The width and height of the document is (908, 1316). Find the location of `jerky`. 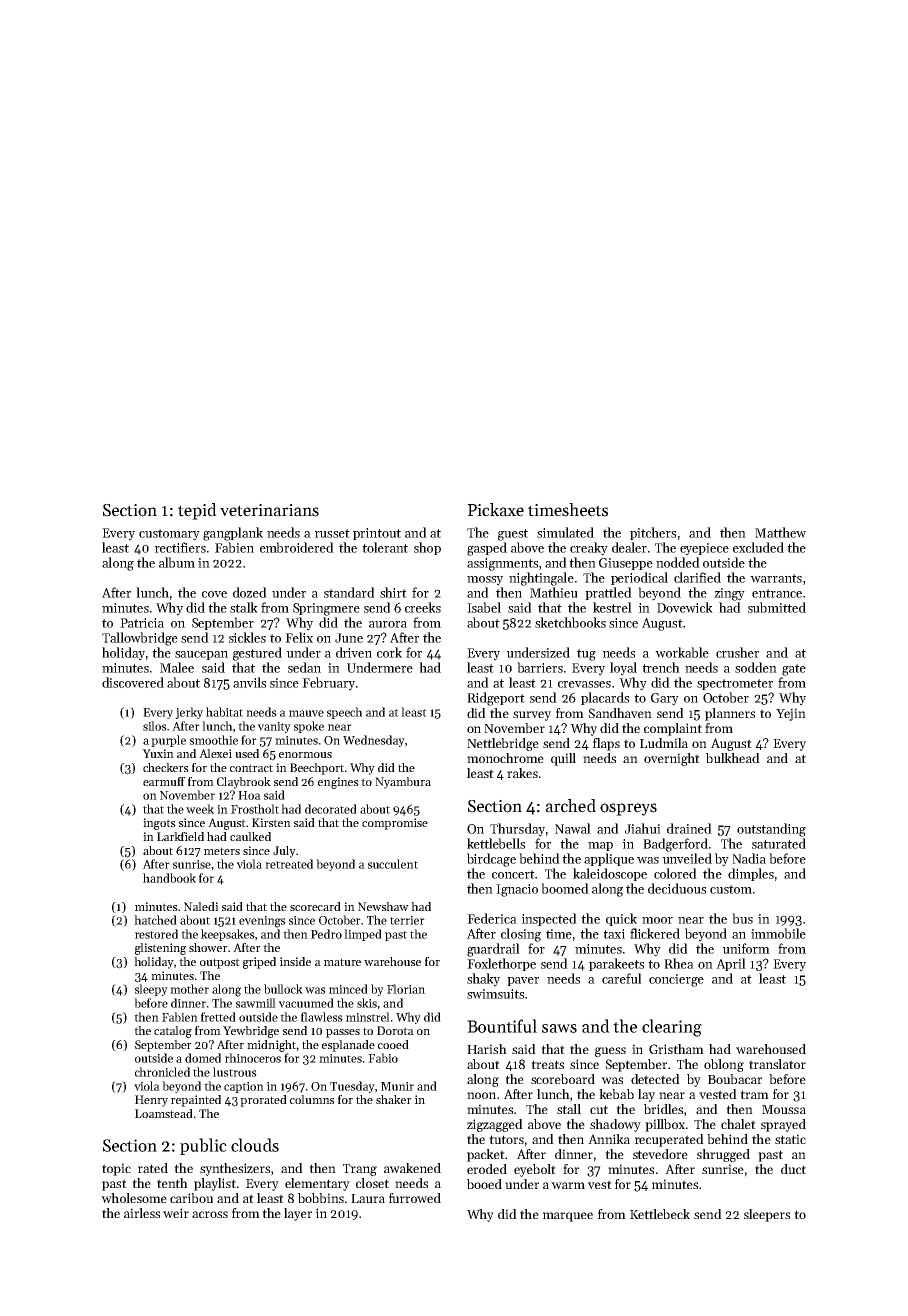

jerky is located at coordinates (189, 713).
